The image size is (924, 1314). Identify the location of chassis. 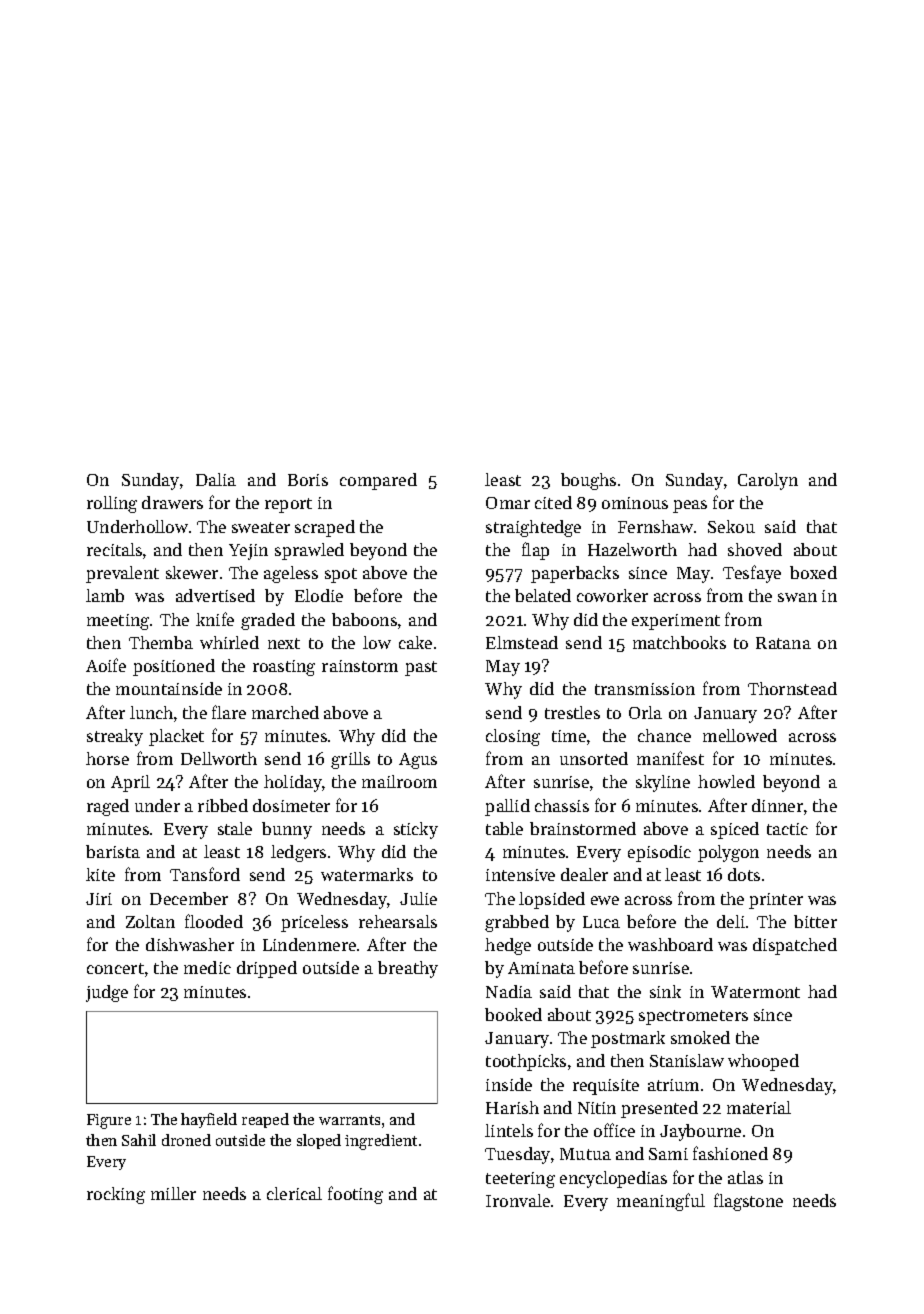
(562, 805).
